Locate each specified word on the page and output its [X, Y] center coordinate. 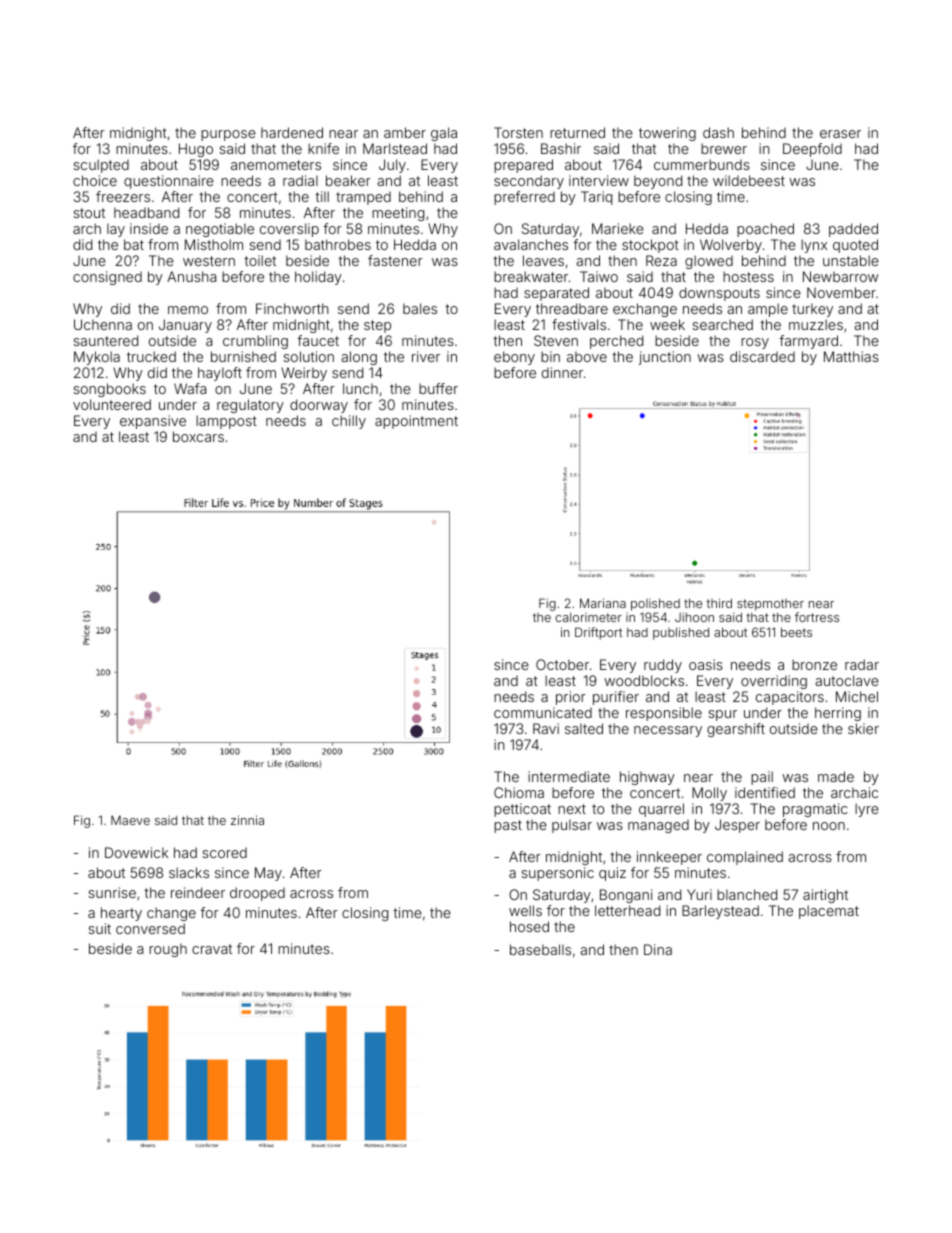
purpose [228, 135]
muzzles [816, 324]
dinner [562, 372]
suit [99, 928]
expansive [153, 422]
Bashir [561, 148]
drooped [257, 894]
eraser [840, 134]
